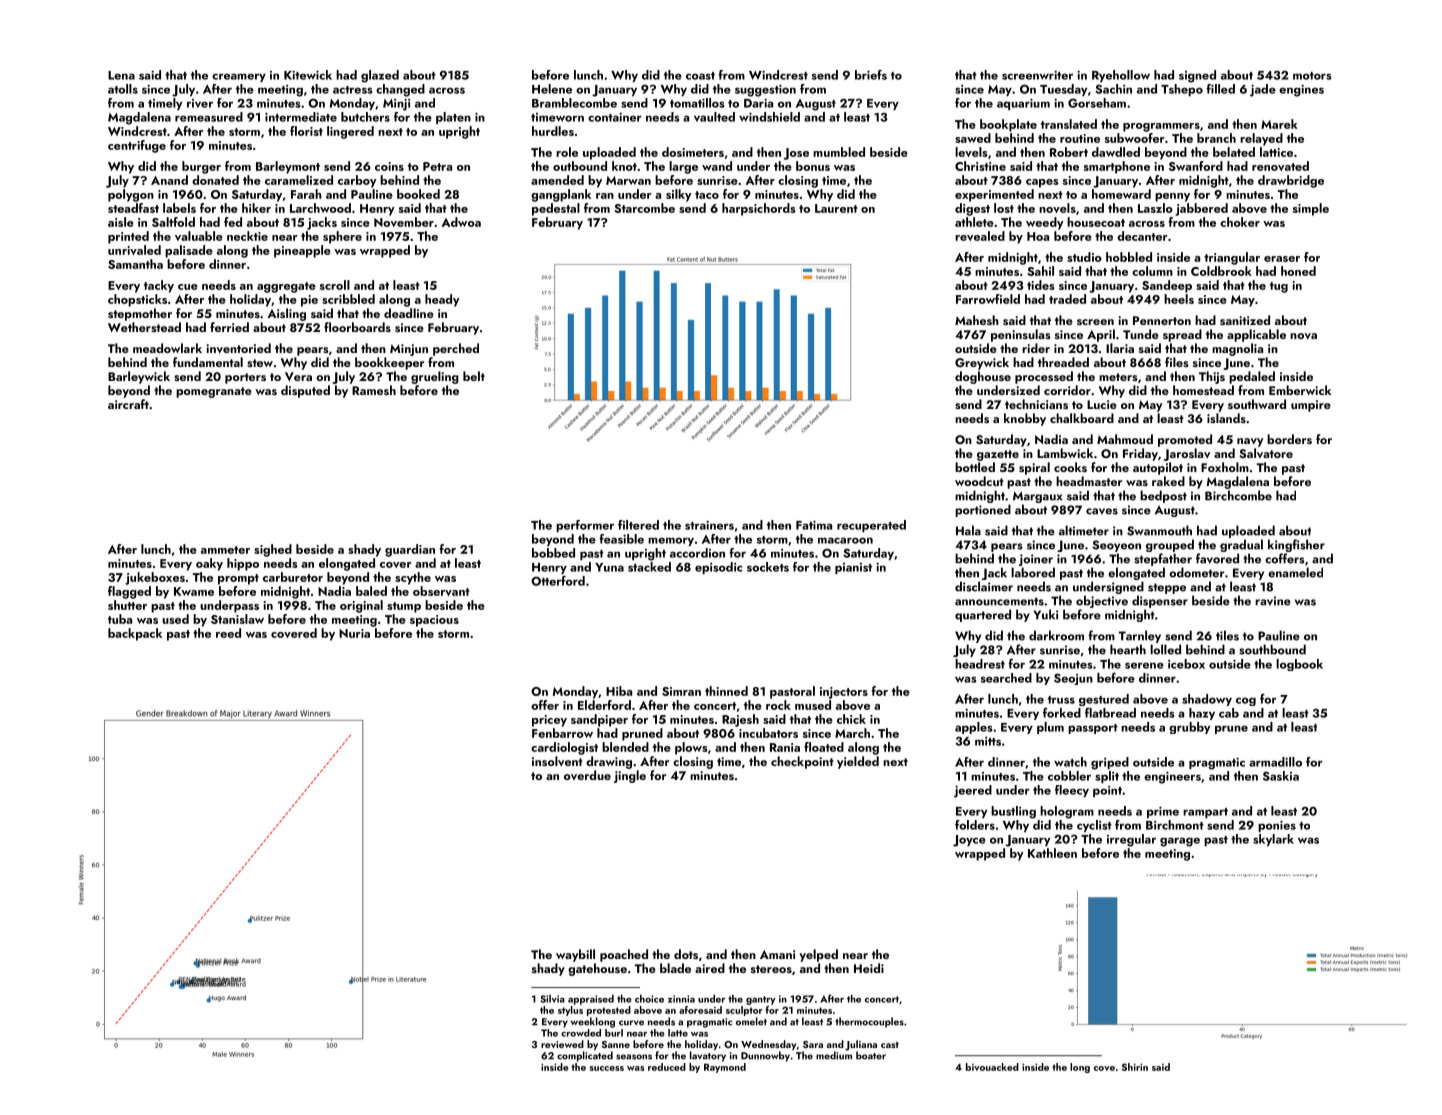 This page has height=1115, width=1442. I want to click on studio, so click(1084, 257).
